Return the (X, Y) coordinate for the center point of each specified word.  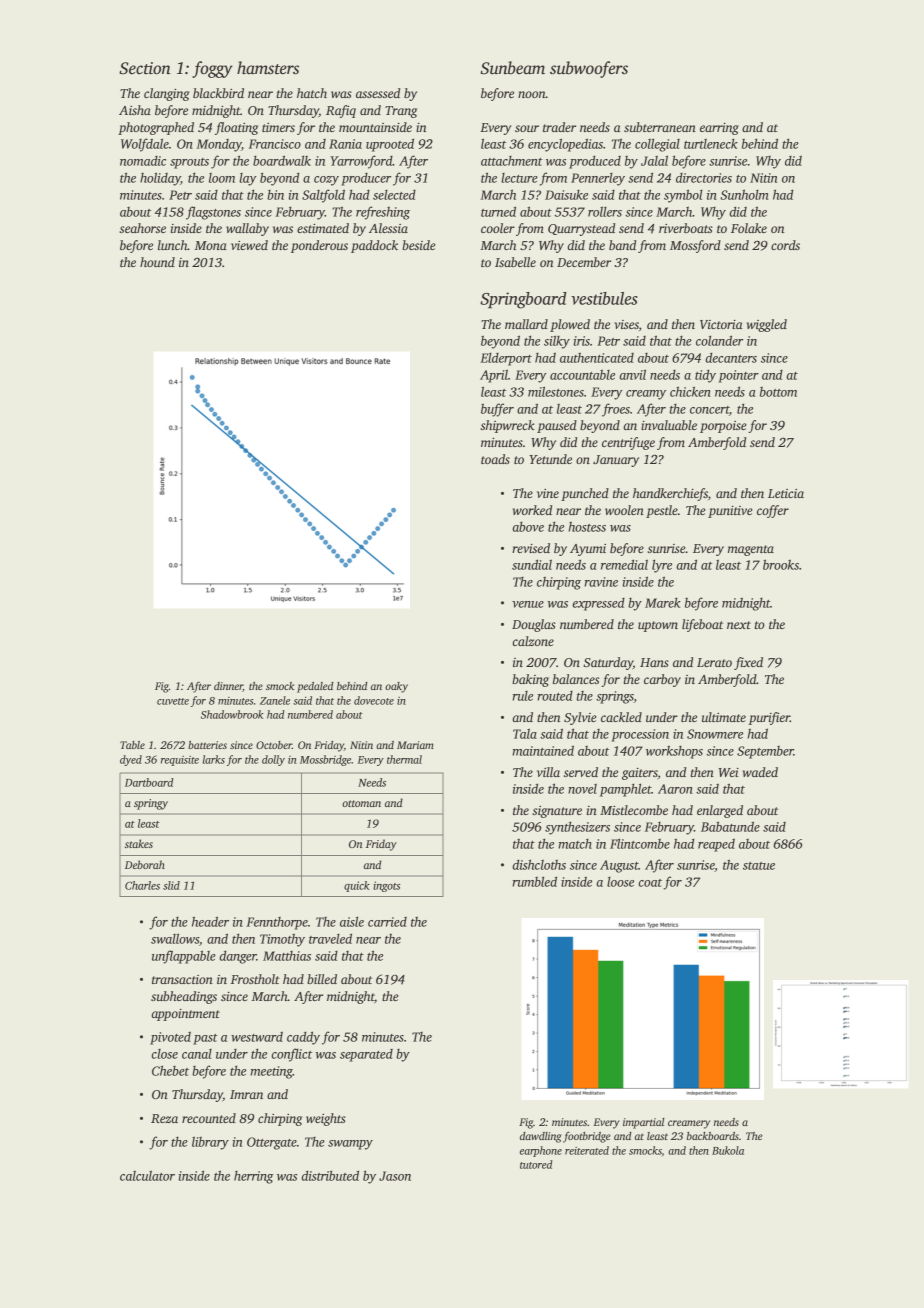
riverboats (686, 228)
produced (595, 162)
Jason (395, 1176)
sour (527, 128)
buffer (497, 410)
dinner (228, 687)
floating (236, 128)
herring (254, 1177)
